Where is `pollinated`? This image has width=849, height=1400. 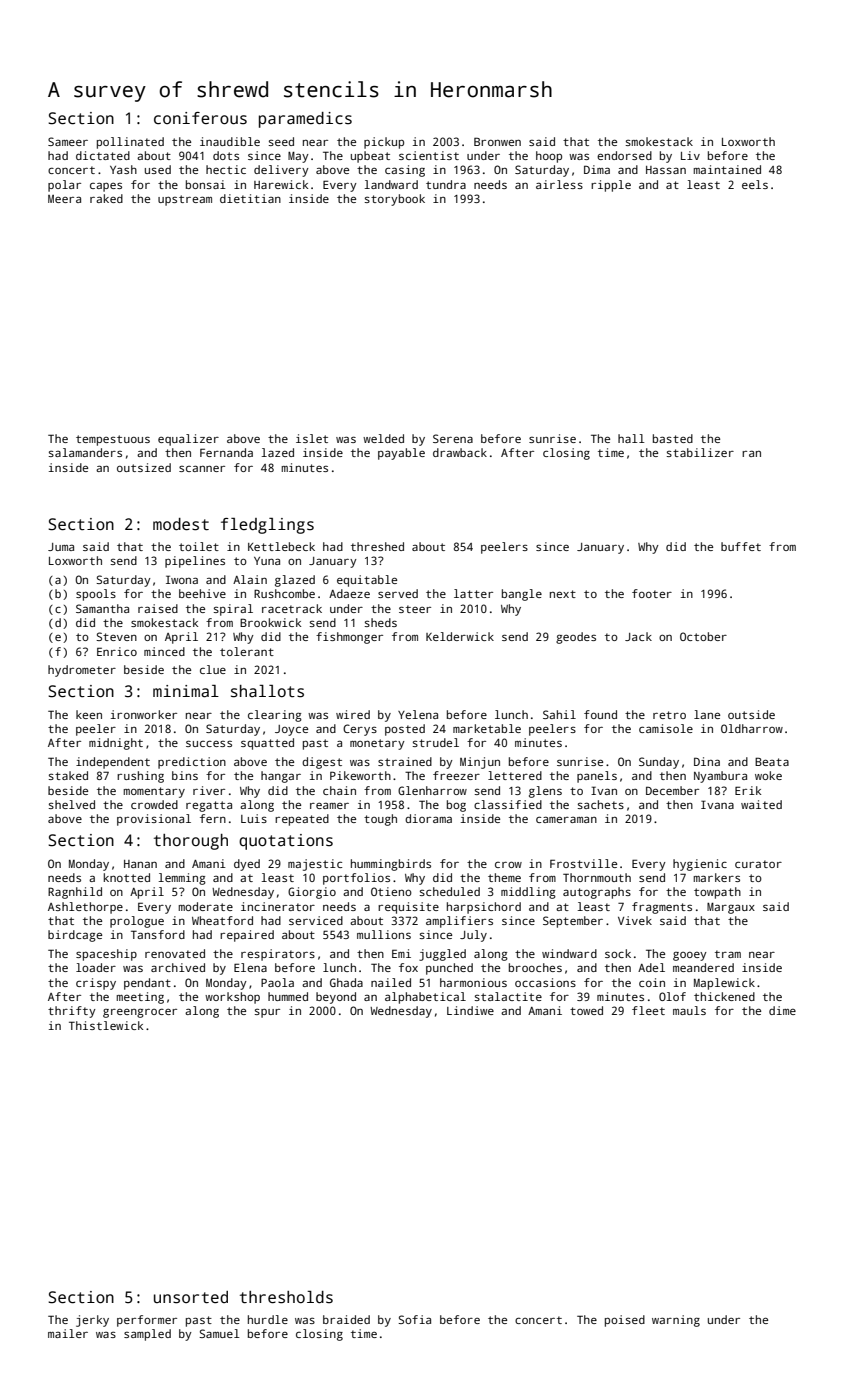
pollinated is located at coordinates (130, 143).
